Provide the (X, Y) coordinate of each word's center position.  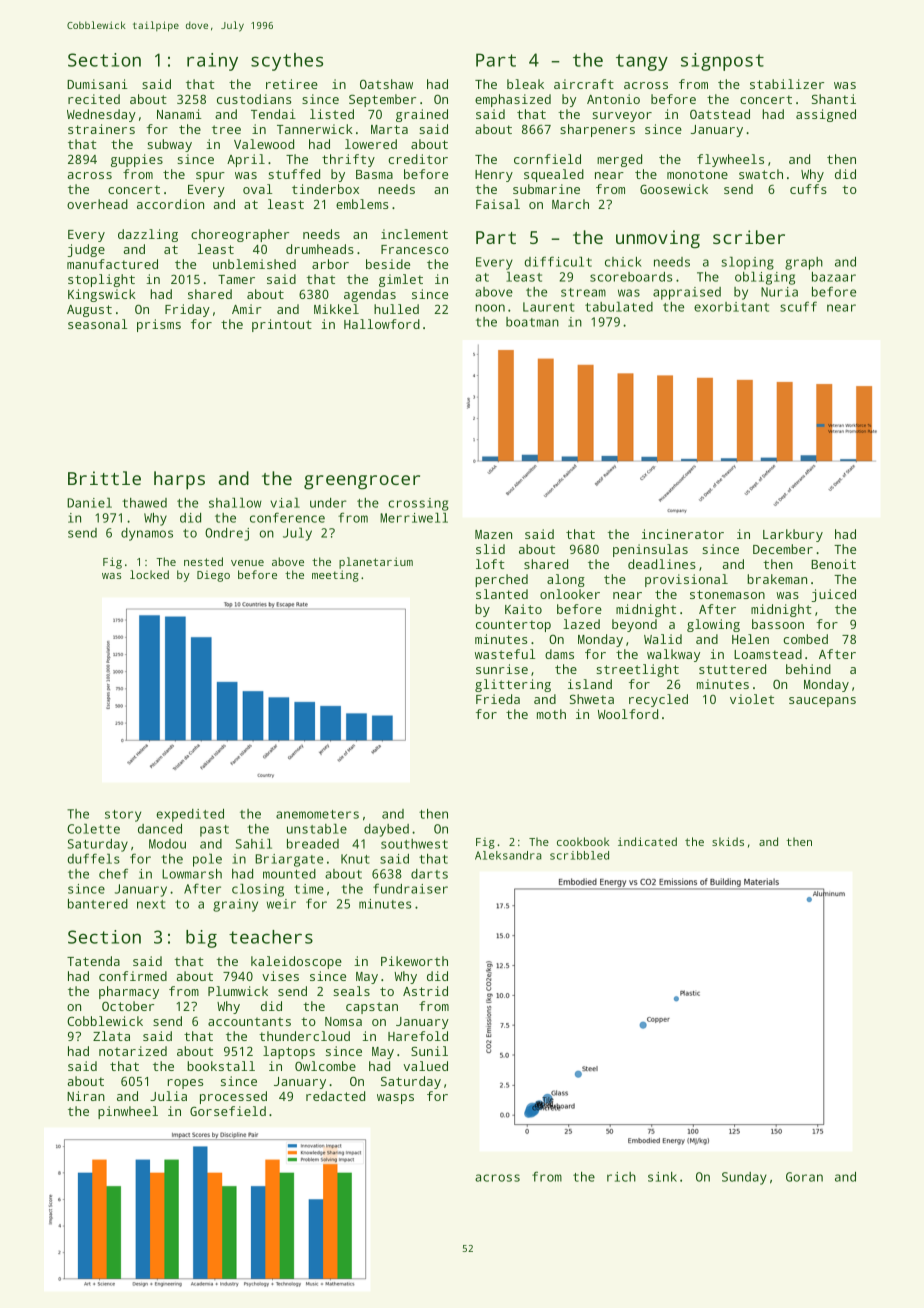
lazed (581, 624)
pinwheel (128, 1112)
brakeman (777, 579)
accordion (170, 204)
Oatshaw (386, 84)
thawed (144, 503)
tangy (642, 62)
